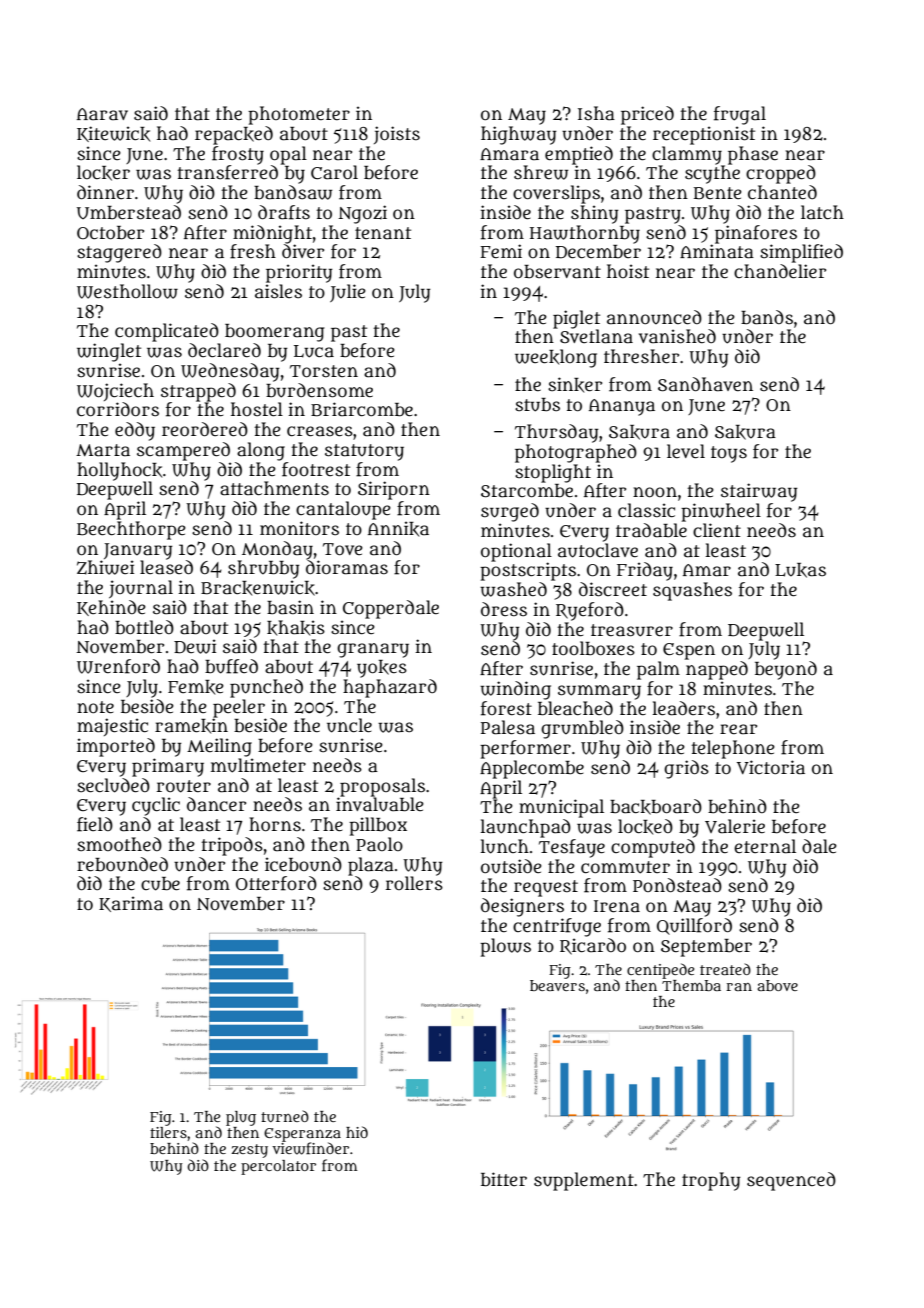 The image size is (924, 1308). I want to click on Torsten, so click(324, 371).
